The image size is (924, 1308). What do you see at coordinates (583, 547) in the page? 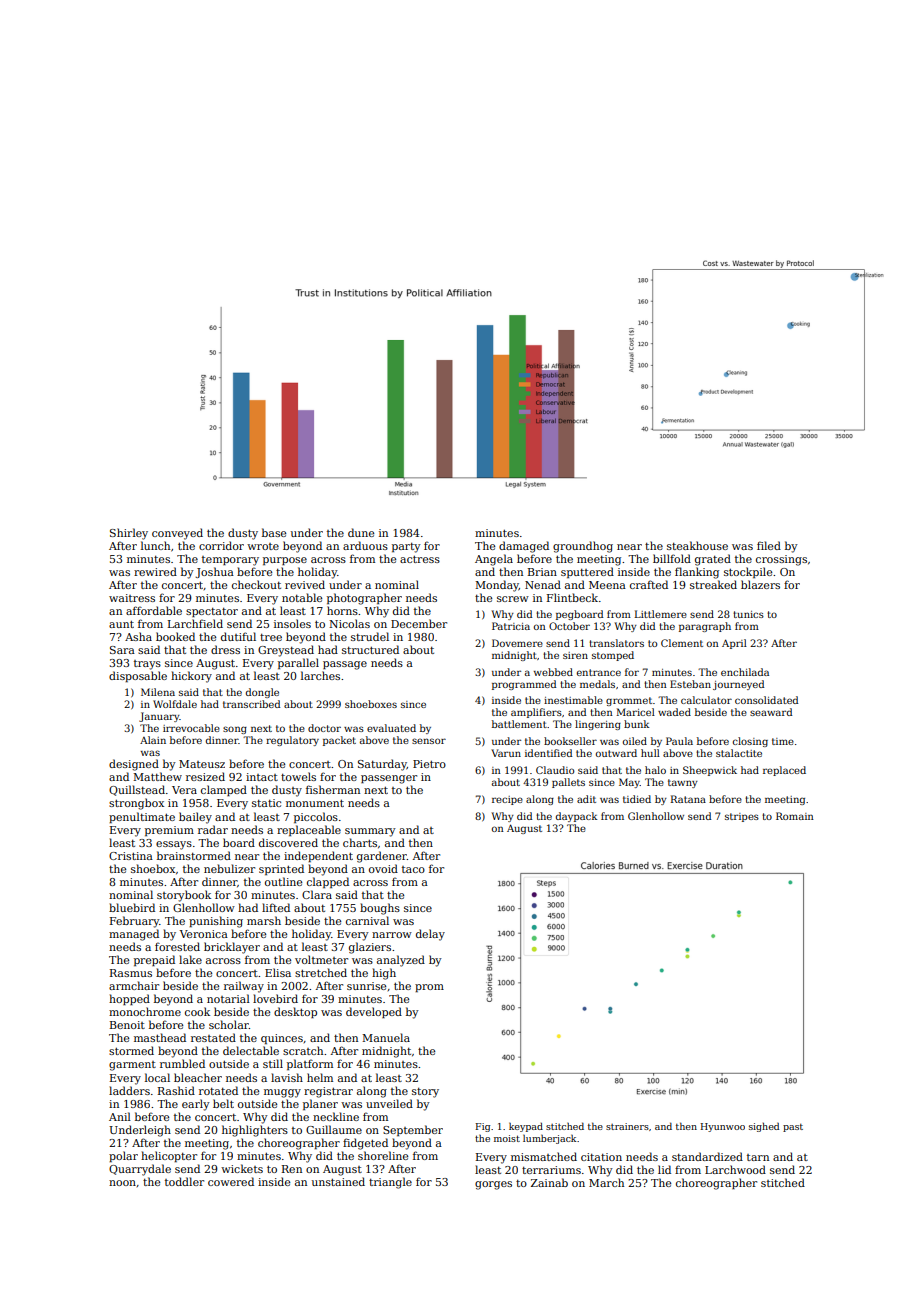
I see `groundhog` at bounding box center [583, 547].
